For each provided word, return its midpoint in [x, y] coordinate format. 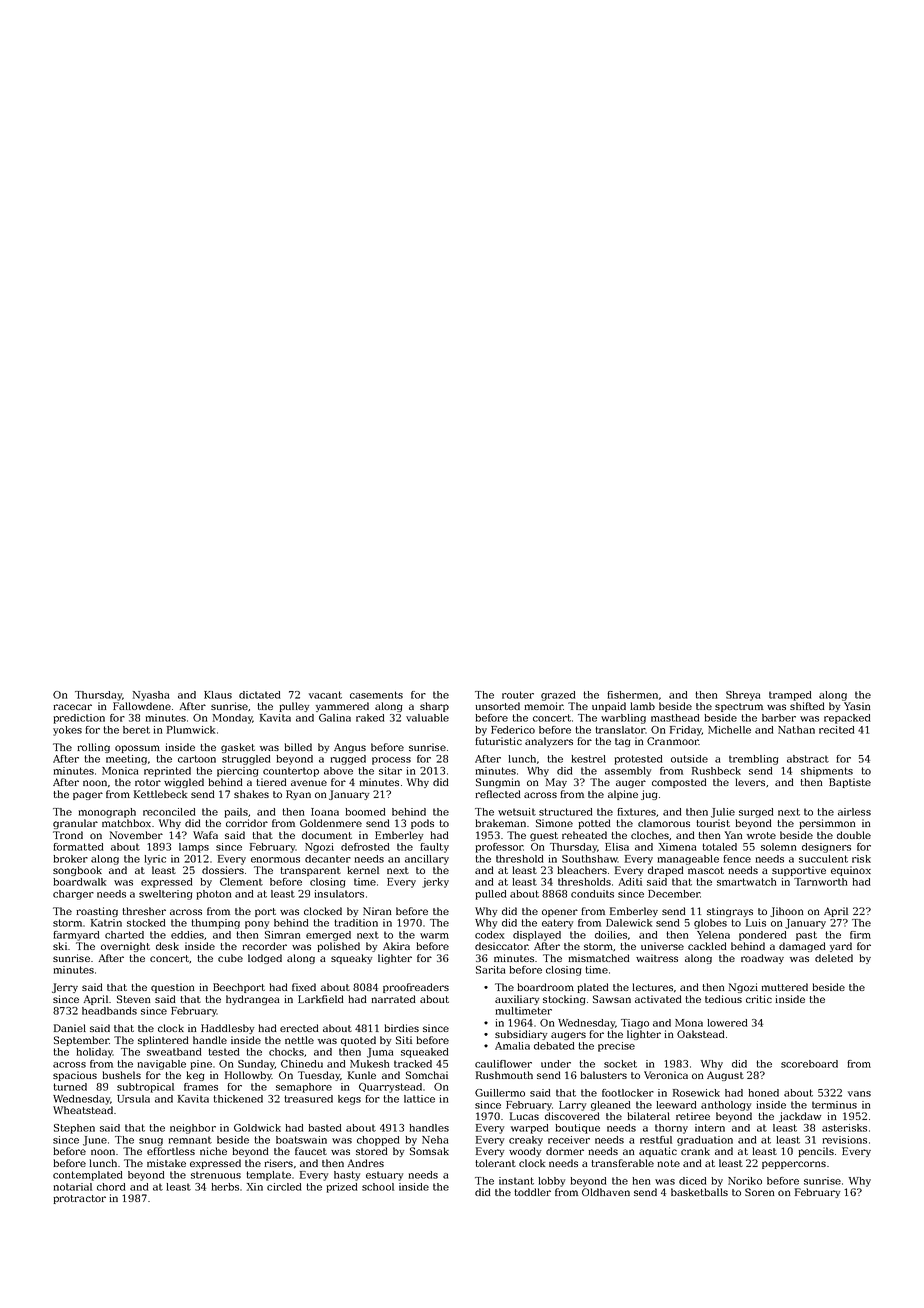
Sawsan [612, 999]
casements [376, 695]
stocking [564, 1000]
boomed [365, 812]
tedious [723, 999]
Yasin [857, 706]
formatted [78, 847]
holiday [94, 1053]
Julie [723, 813]
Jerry [65, 988]
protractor [79, 1199]
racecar [72, 707]
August [725, 1076]
